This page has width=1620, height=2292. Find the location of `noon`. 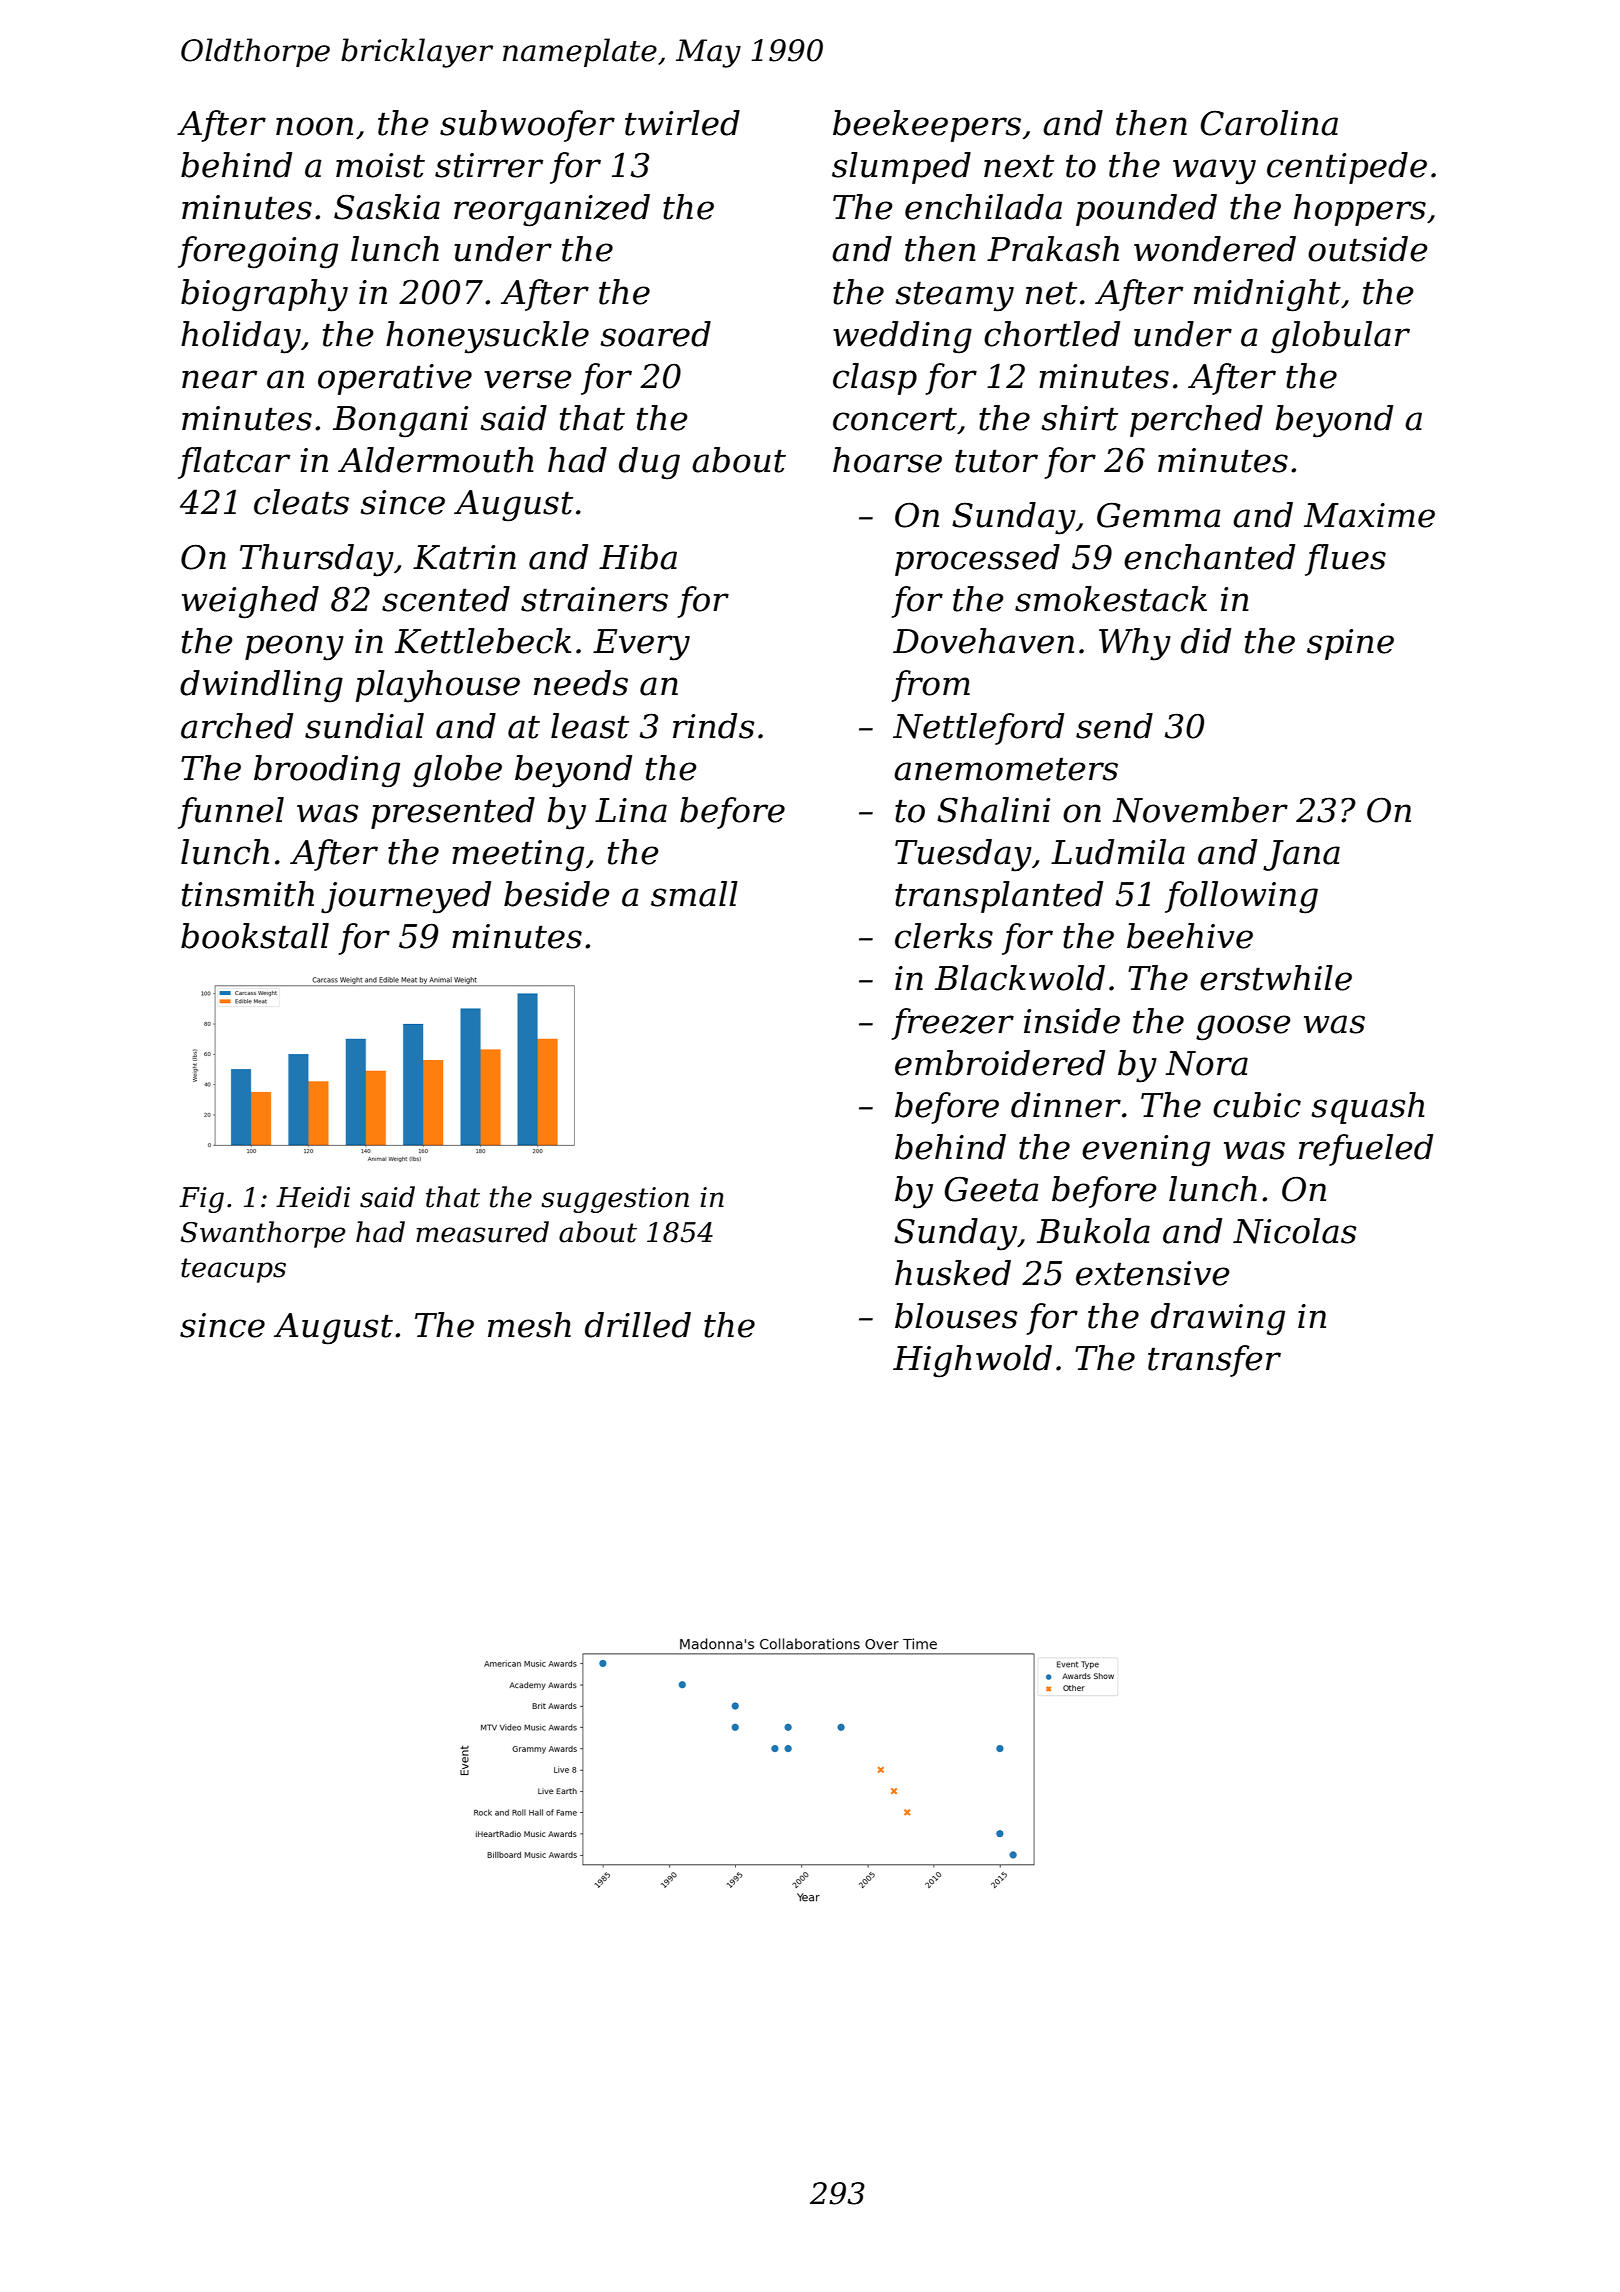

noon is located at coordinates (314, 126).
